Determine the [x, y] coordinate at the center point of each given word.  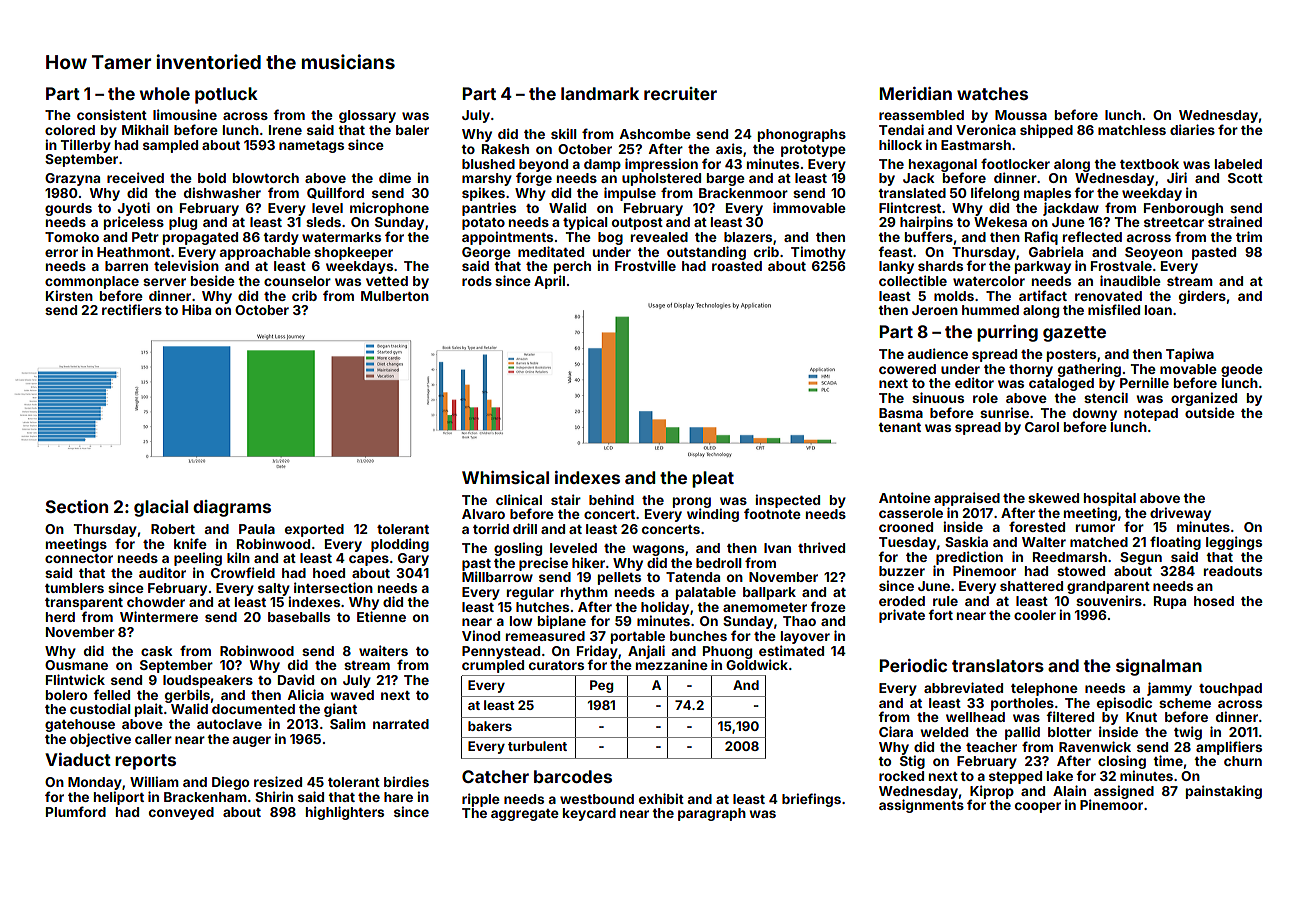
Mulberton [395, 296]
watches [992, 93]
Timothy [818, 253]
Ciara [896, 731]
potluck [226, 95]
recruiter [680, 93]
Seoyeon [1154, 253]
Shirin [274, 796]
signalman [1159, 667]
